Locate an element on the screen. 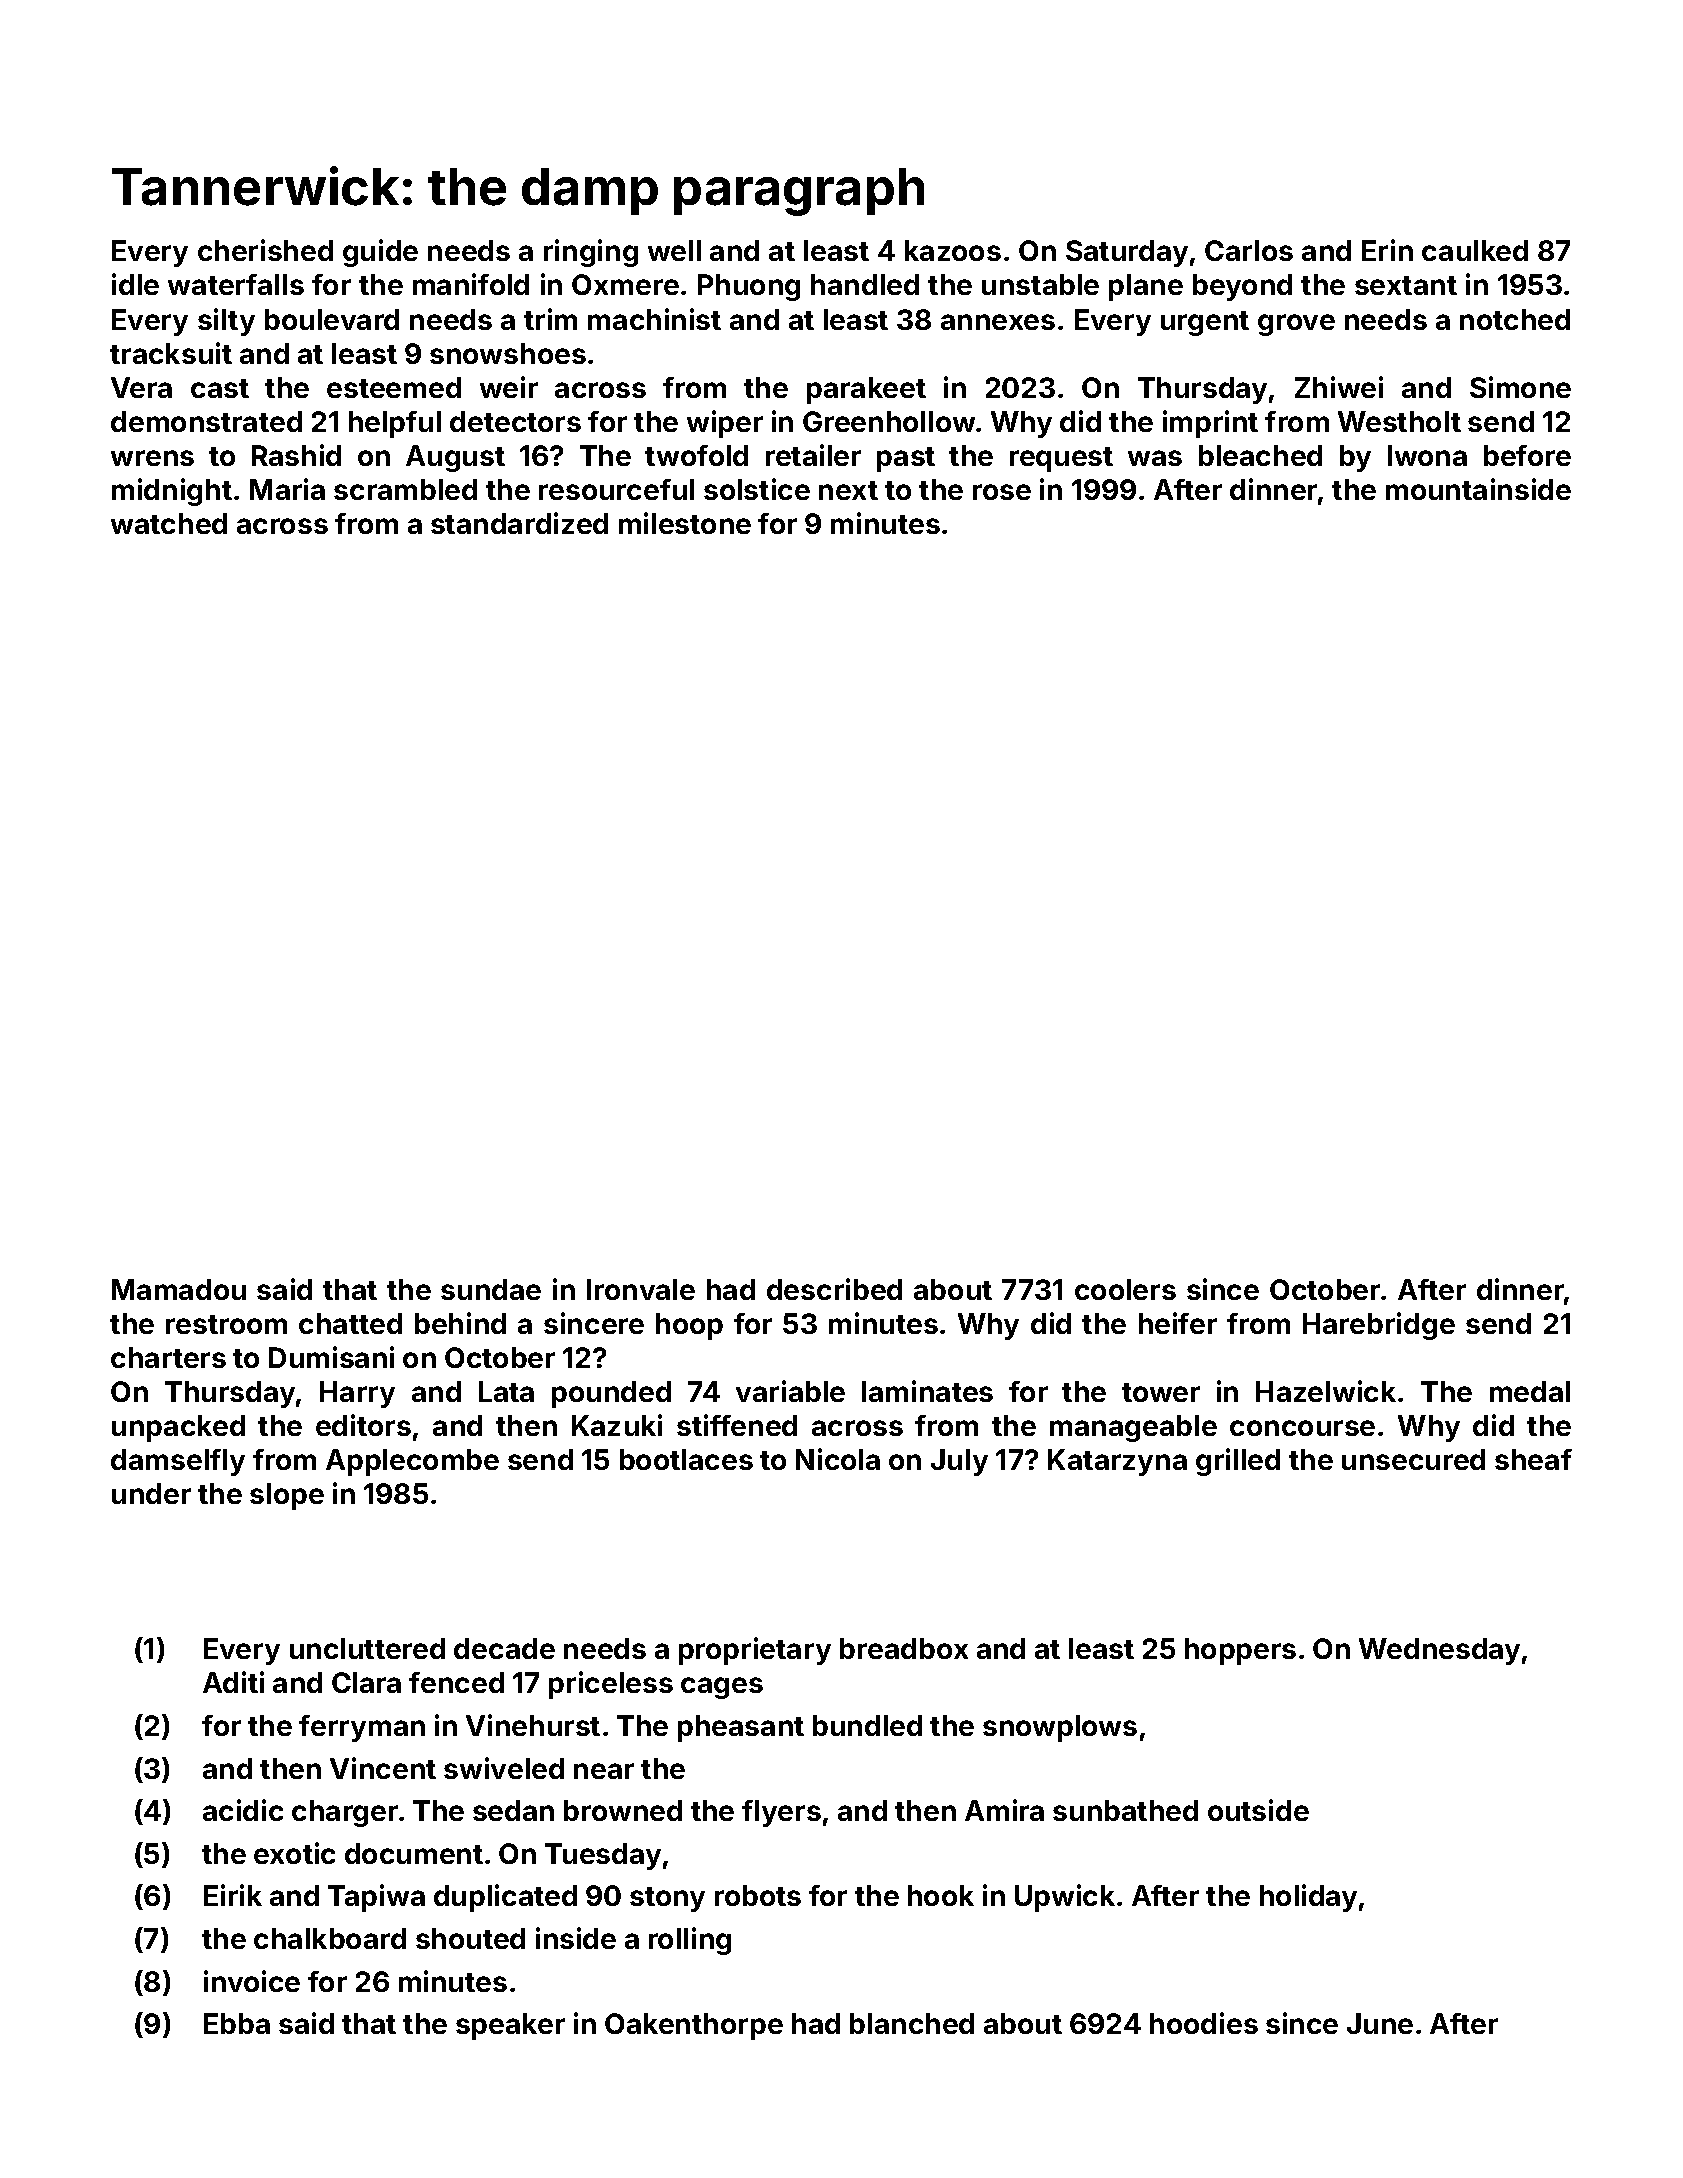 The image size is (1683, 2178). sheaf is located at coordinates (1533, 1459).
